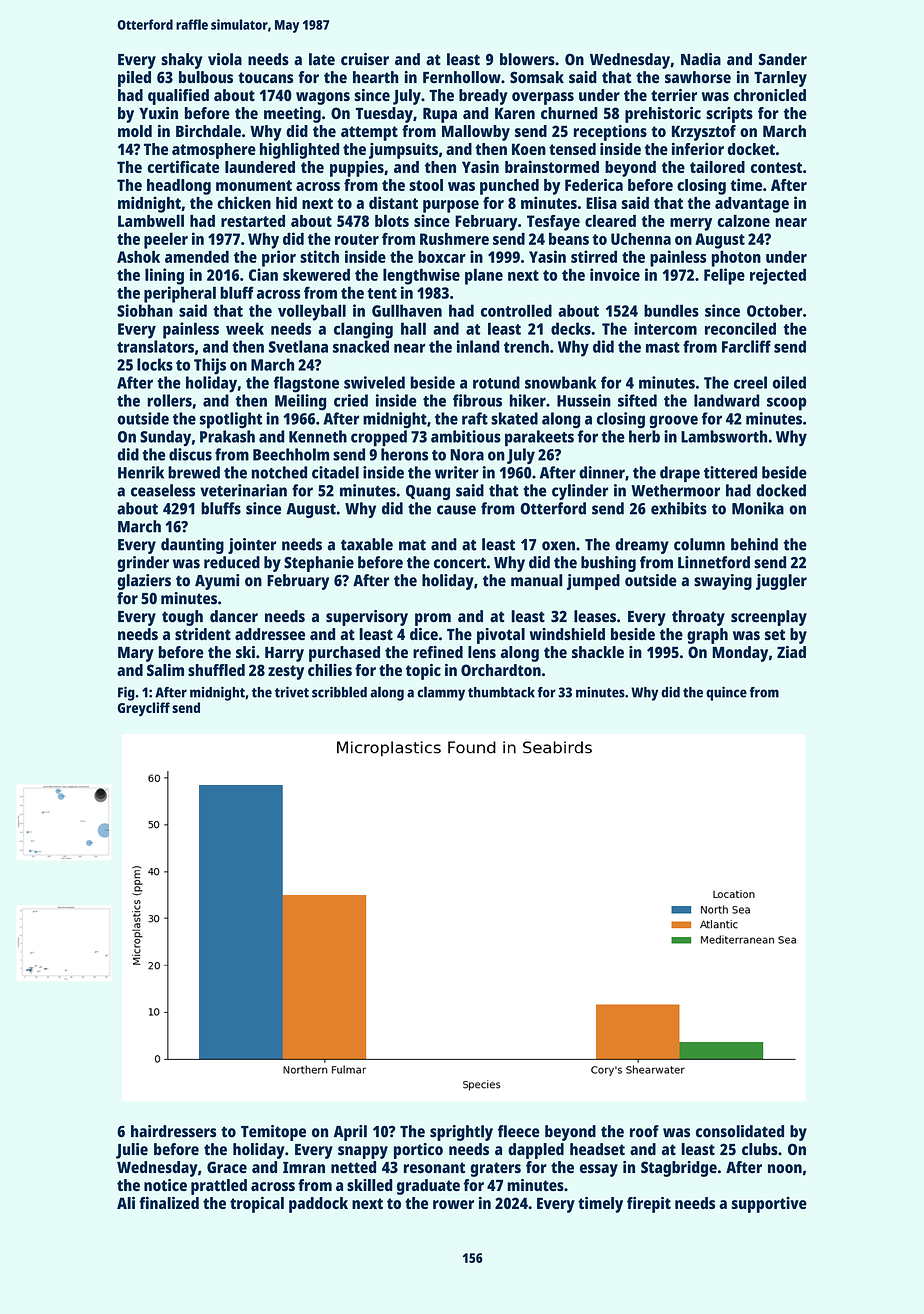 Image resolution: width=924 pixels, height=1314 pixels. Describe the element at coordinates (219, 1187) in the image. I see `prattled` at that location.
